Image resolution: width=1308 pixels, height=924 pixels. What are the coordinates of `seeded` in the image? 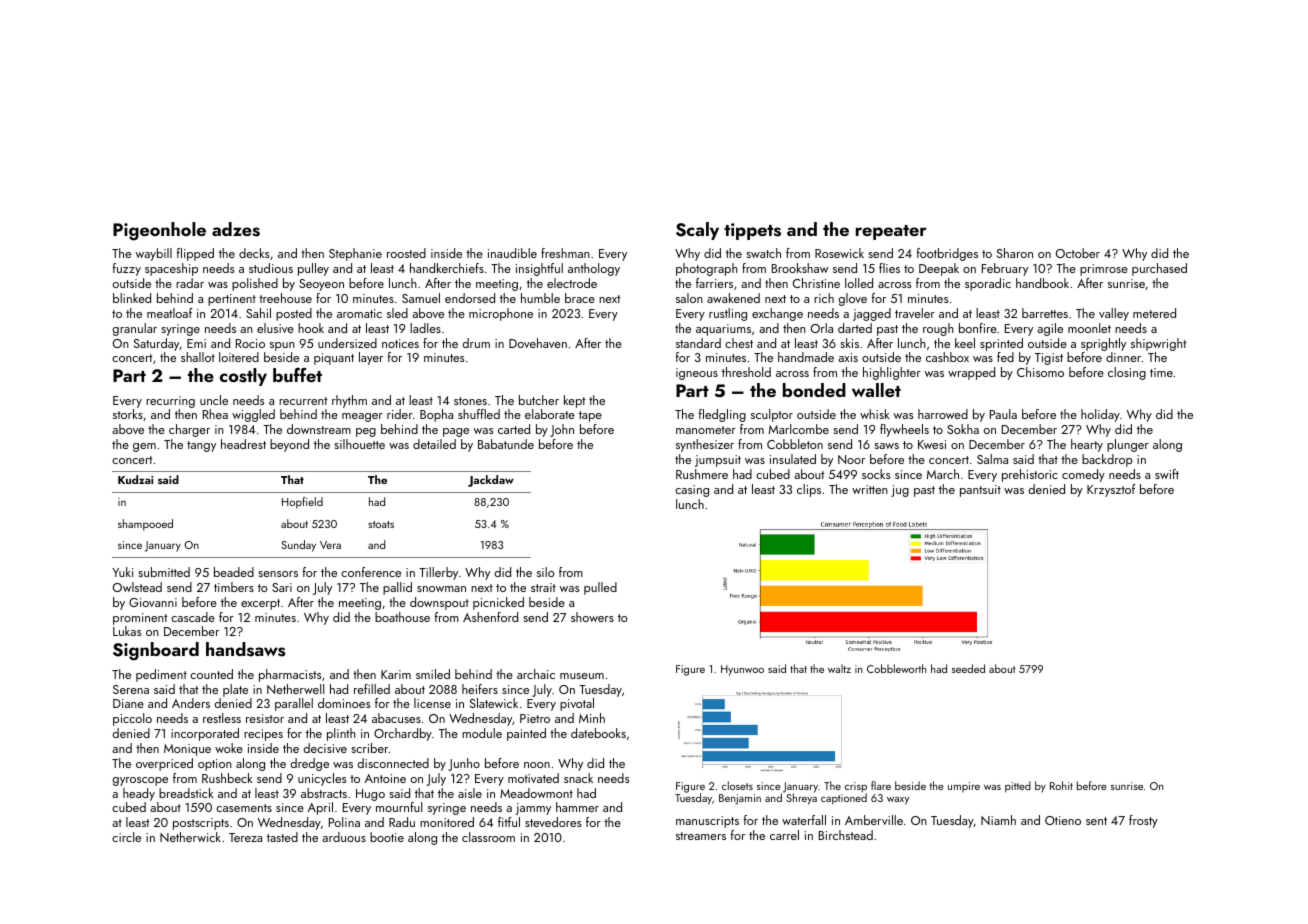 It's located at (968, 668).
